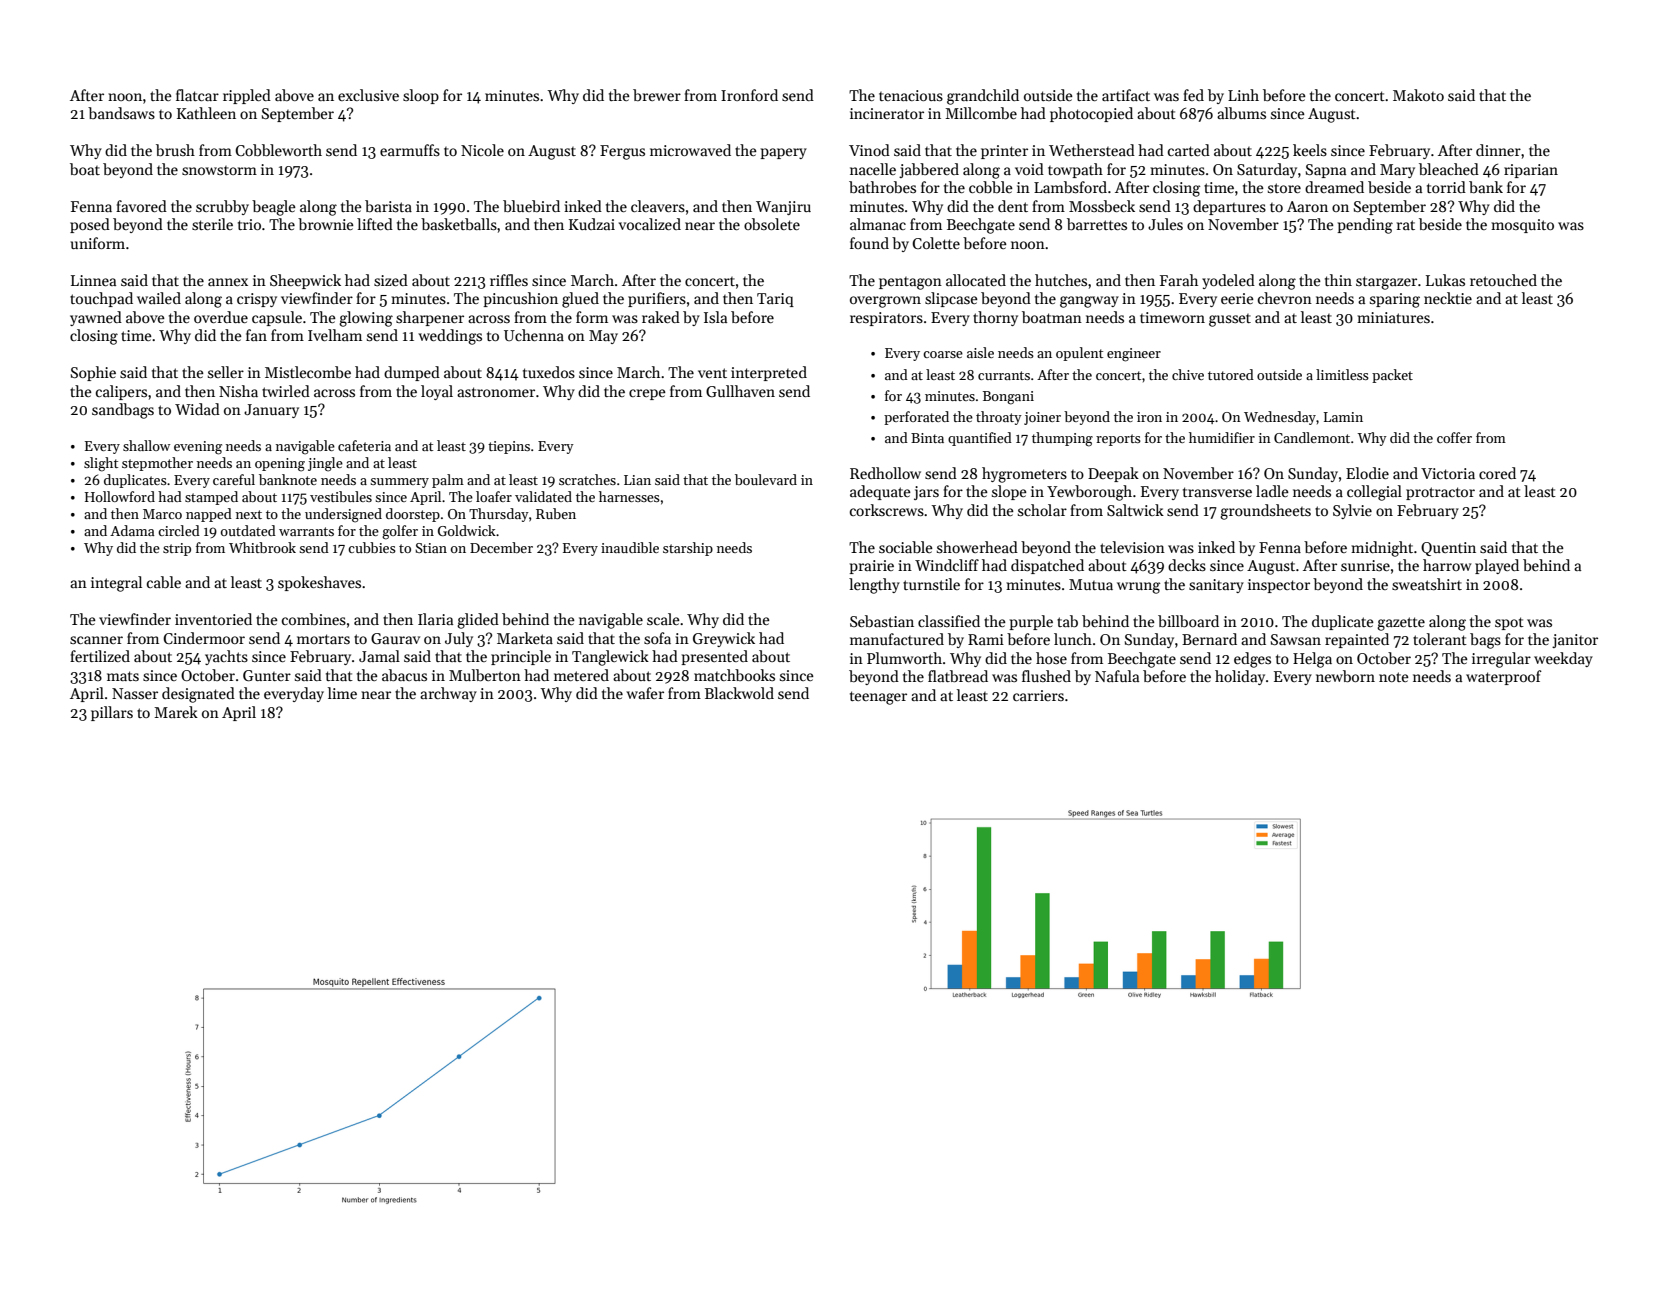 The height and width of the document is (1289, 1669). Describe the element at coordinates (509, 447) in the document. I see `tiepins` at that location.
